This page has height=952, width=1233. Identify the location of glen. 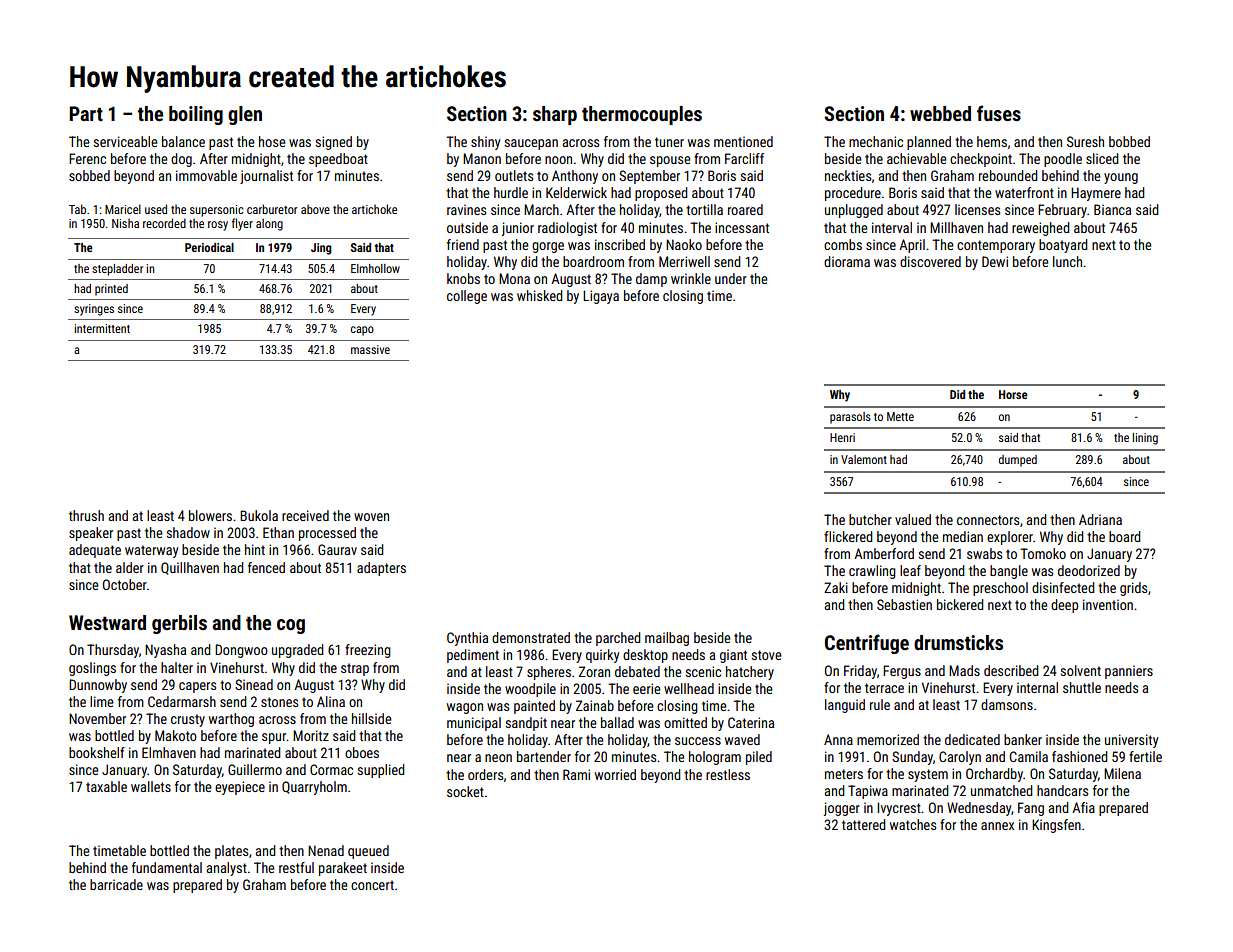
(245, 115).
